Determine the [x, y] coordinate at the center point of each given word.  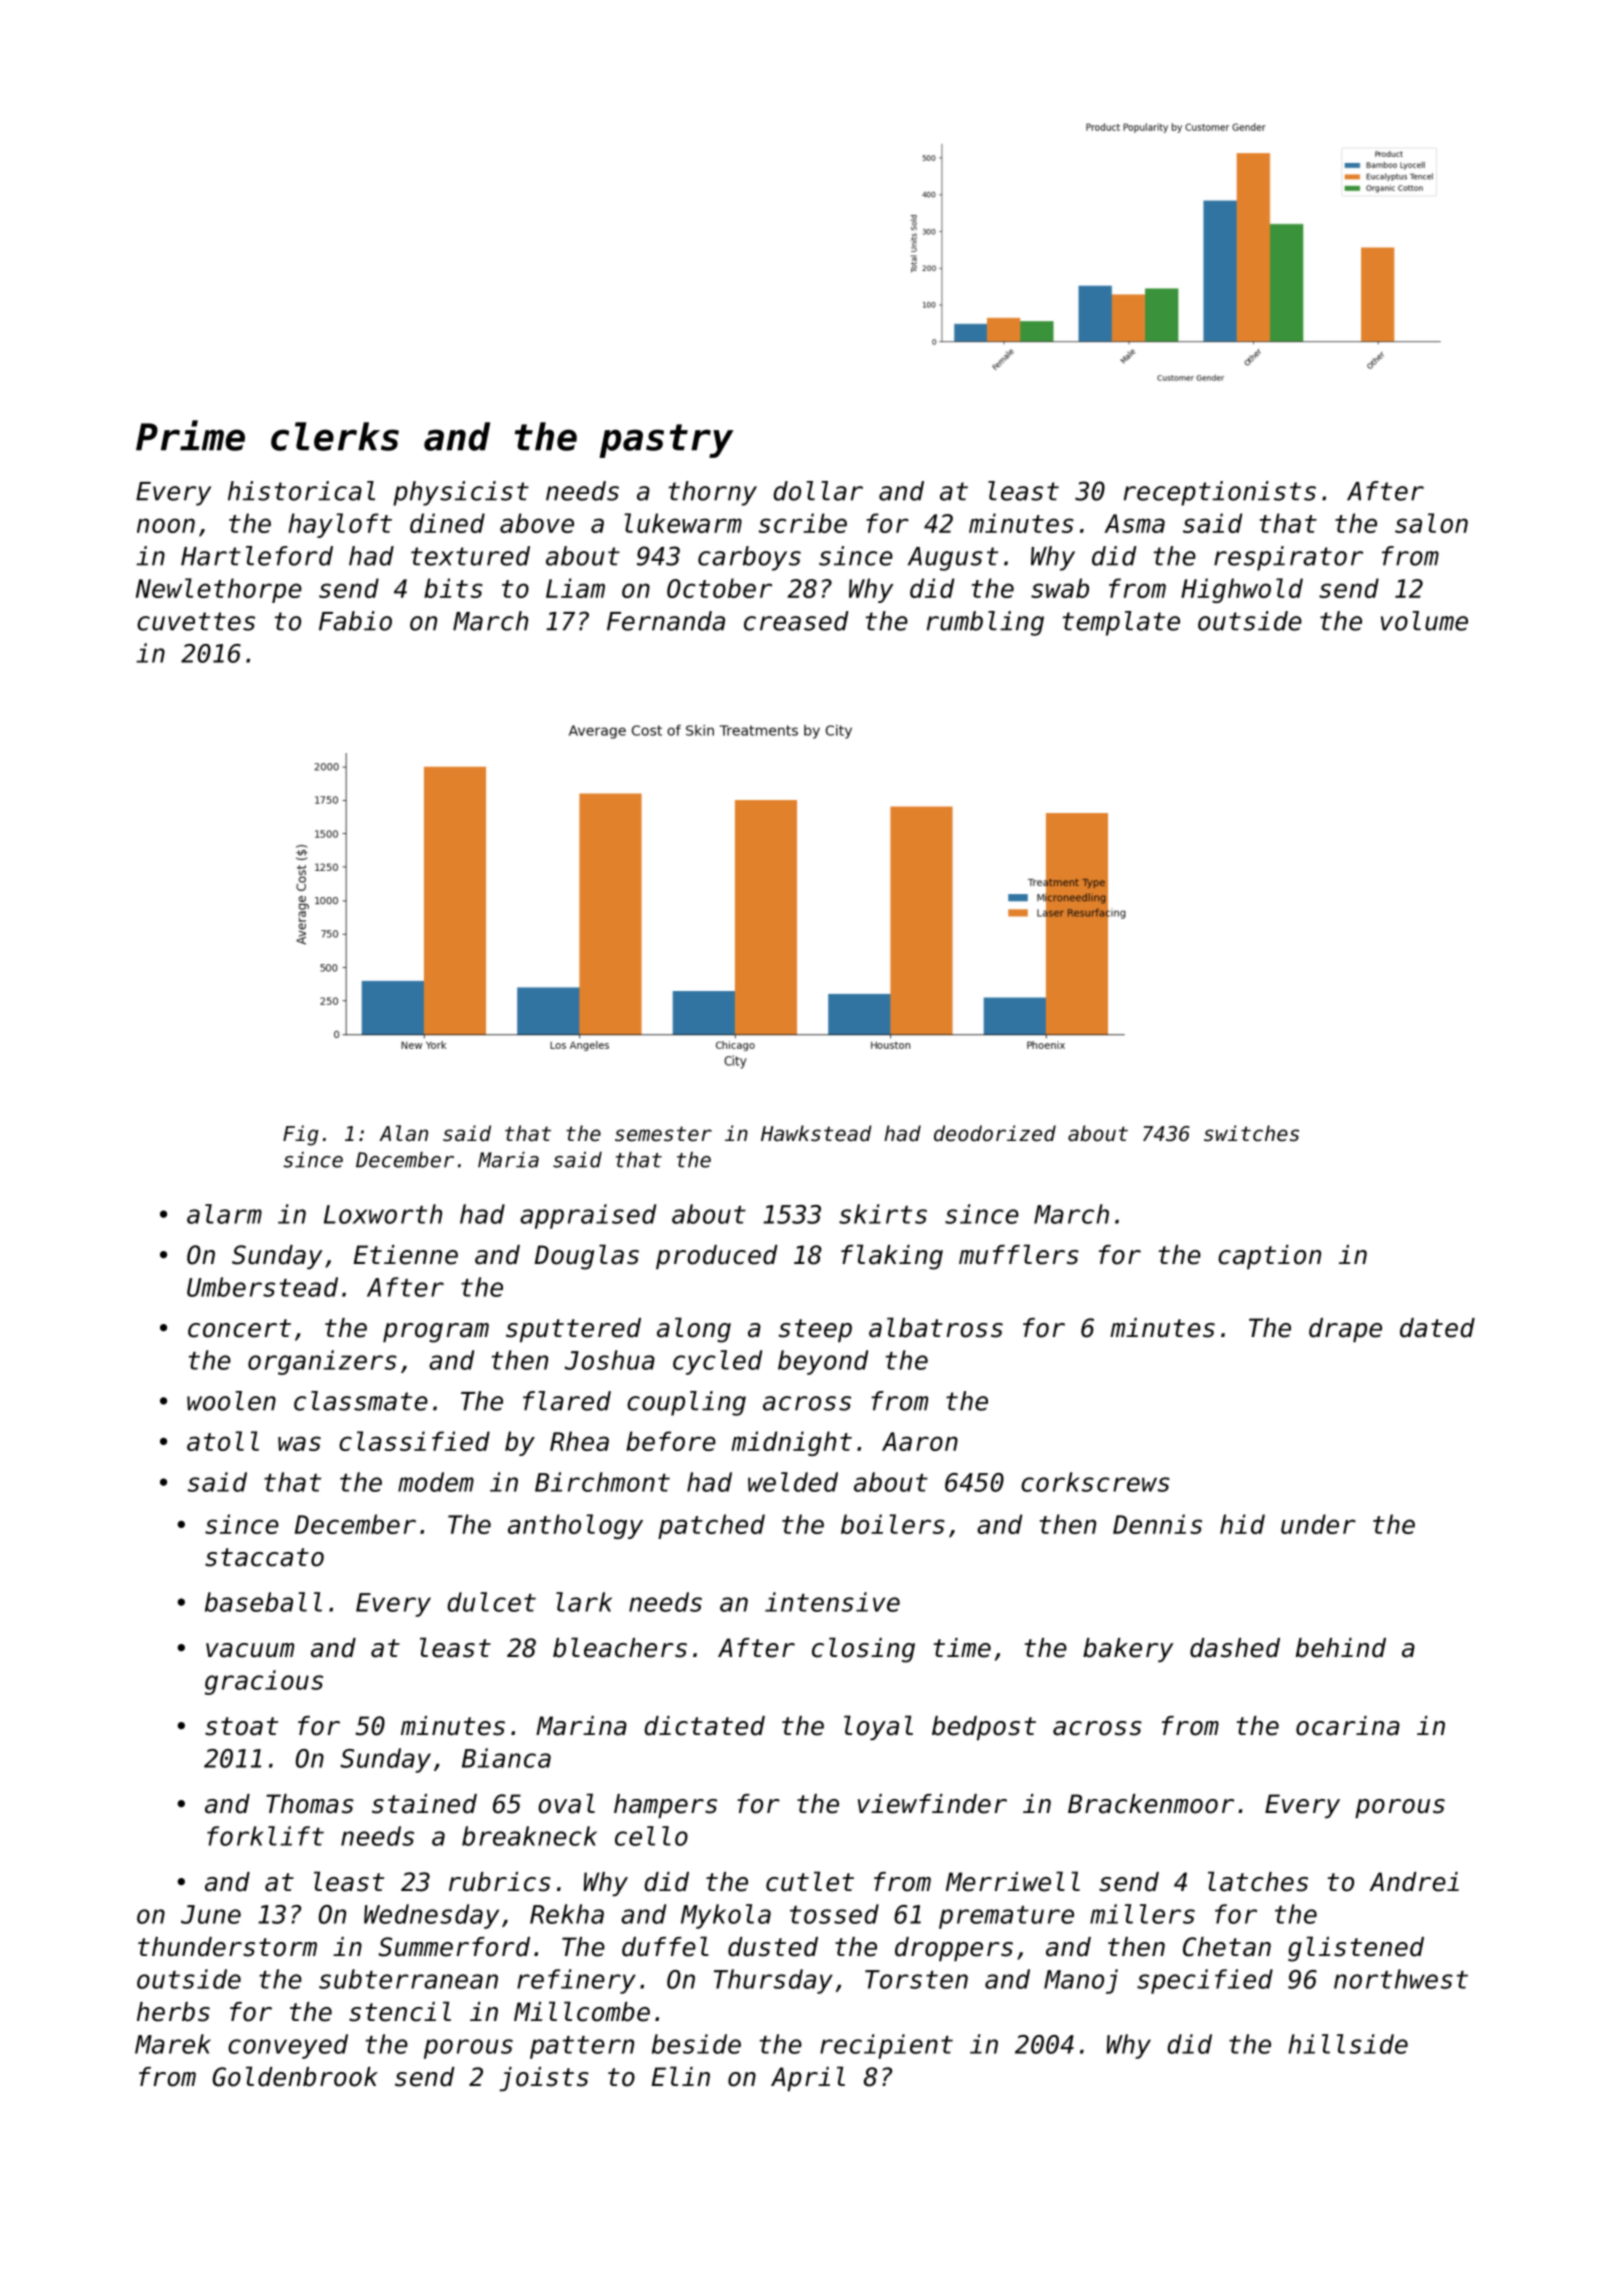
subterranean [408, 1979]
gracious [264, 1682]
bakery [1128, 1650]
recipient [886, 2046]
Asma [1134, 523]
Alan [403, 1133]
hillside [1348, 2044]
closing [863, 1650]
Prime [190, 435]
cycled [717, 1362]
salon [1431, 523]
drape [1345, 1330]
